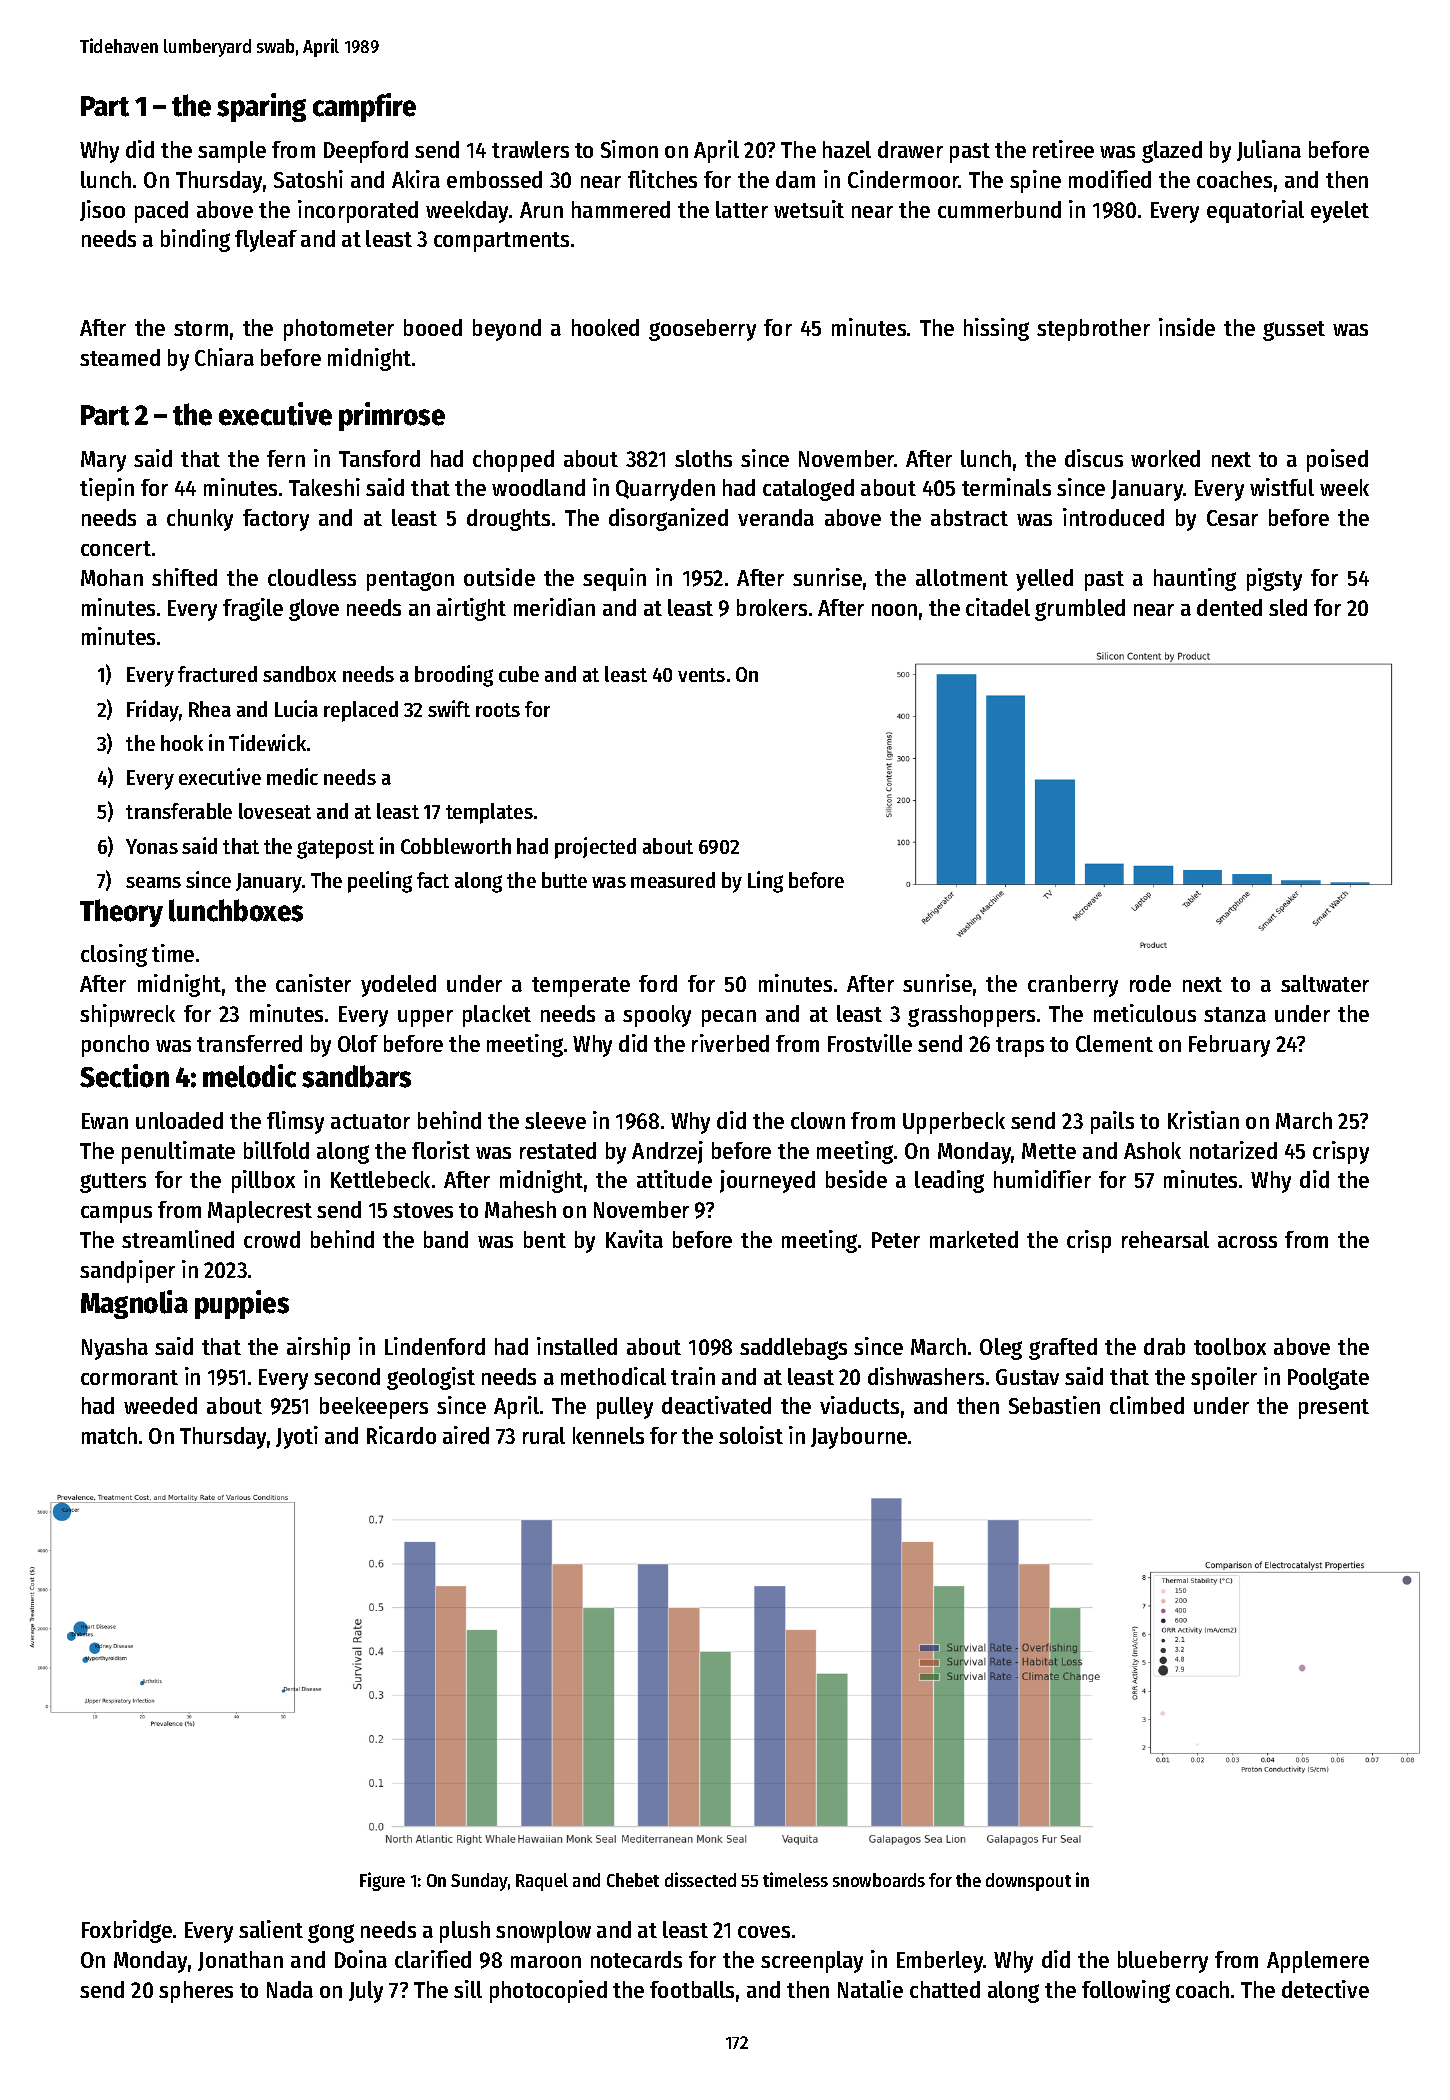 This image has height=2100, width=1450. What do you see at coordinates (103, 461) in the image?
I see `Mary` at bounding box center [103, 461].
